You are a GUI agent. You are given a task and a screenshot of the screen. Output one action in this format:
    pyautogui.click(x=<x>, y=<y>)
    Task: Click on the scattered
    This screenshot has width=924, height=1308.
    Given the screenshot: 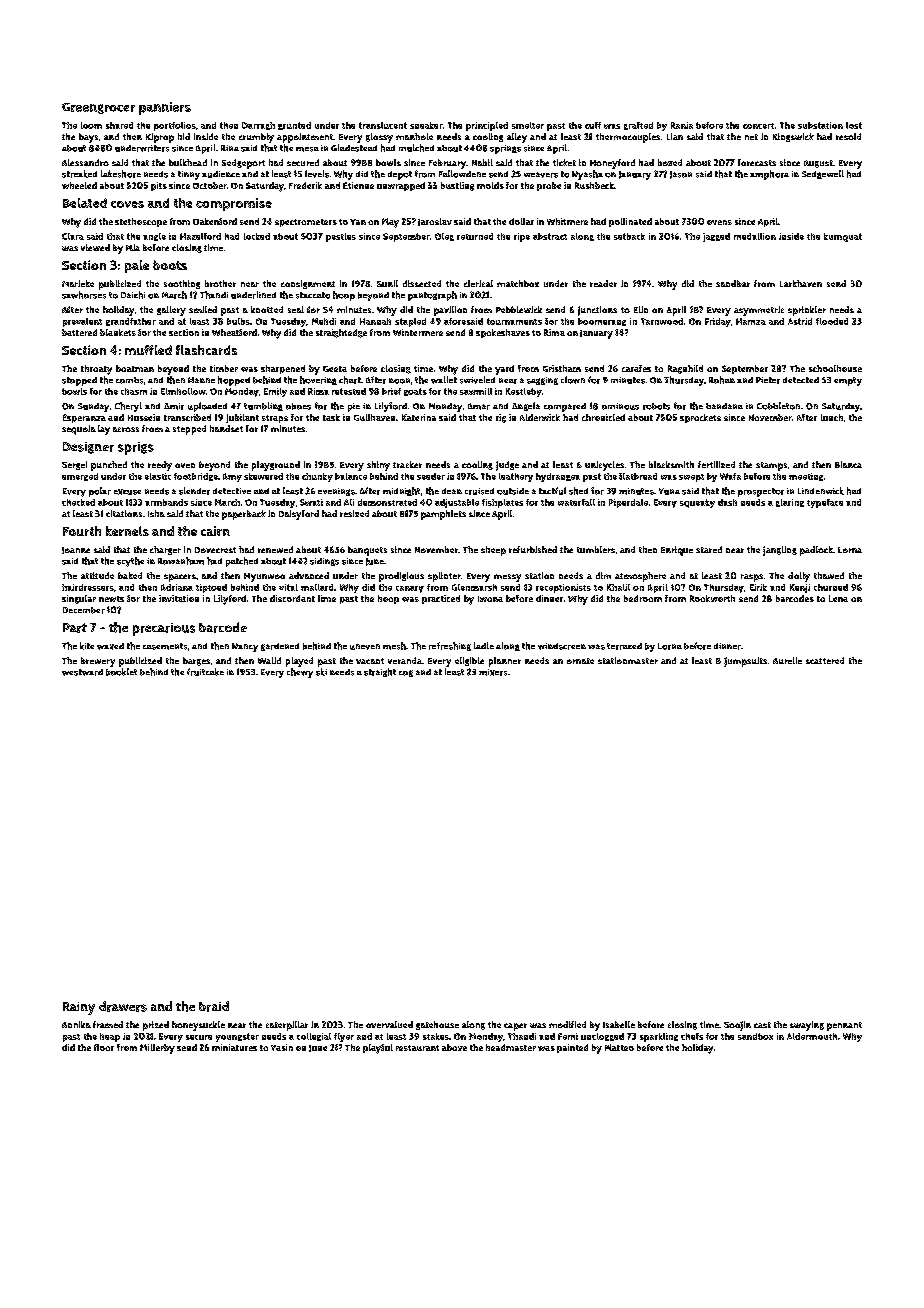 What is the action you would take?
    pyautogui.click(x=825, y=660)
